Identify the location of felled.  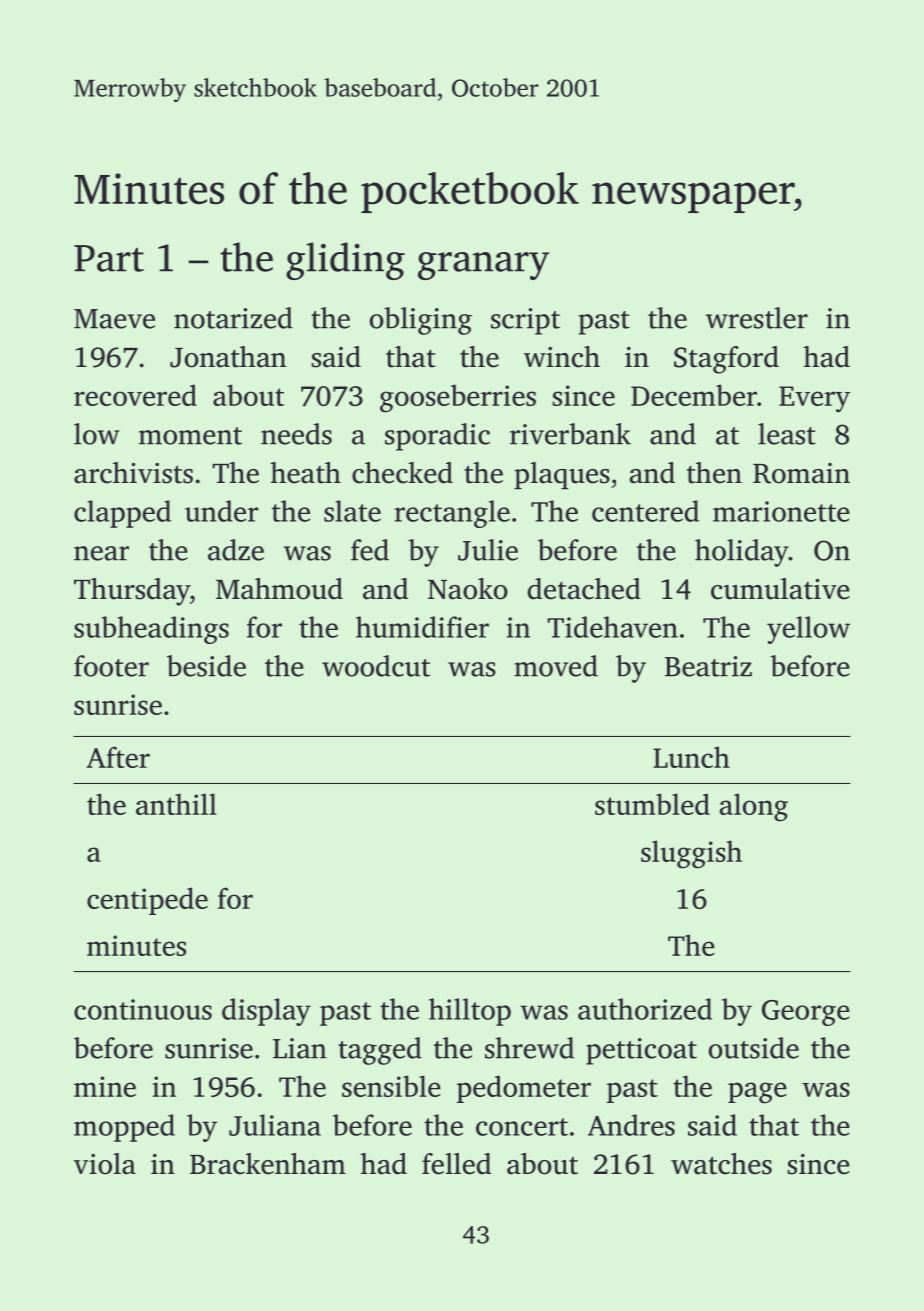
(456, 1164).
